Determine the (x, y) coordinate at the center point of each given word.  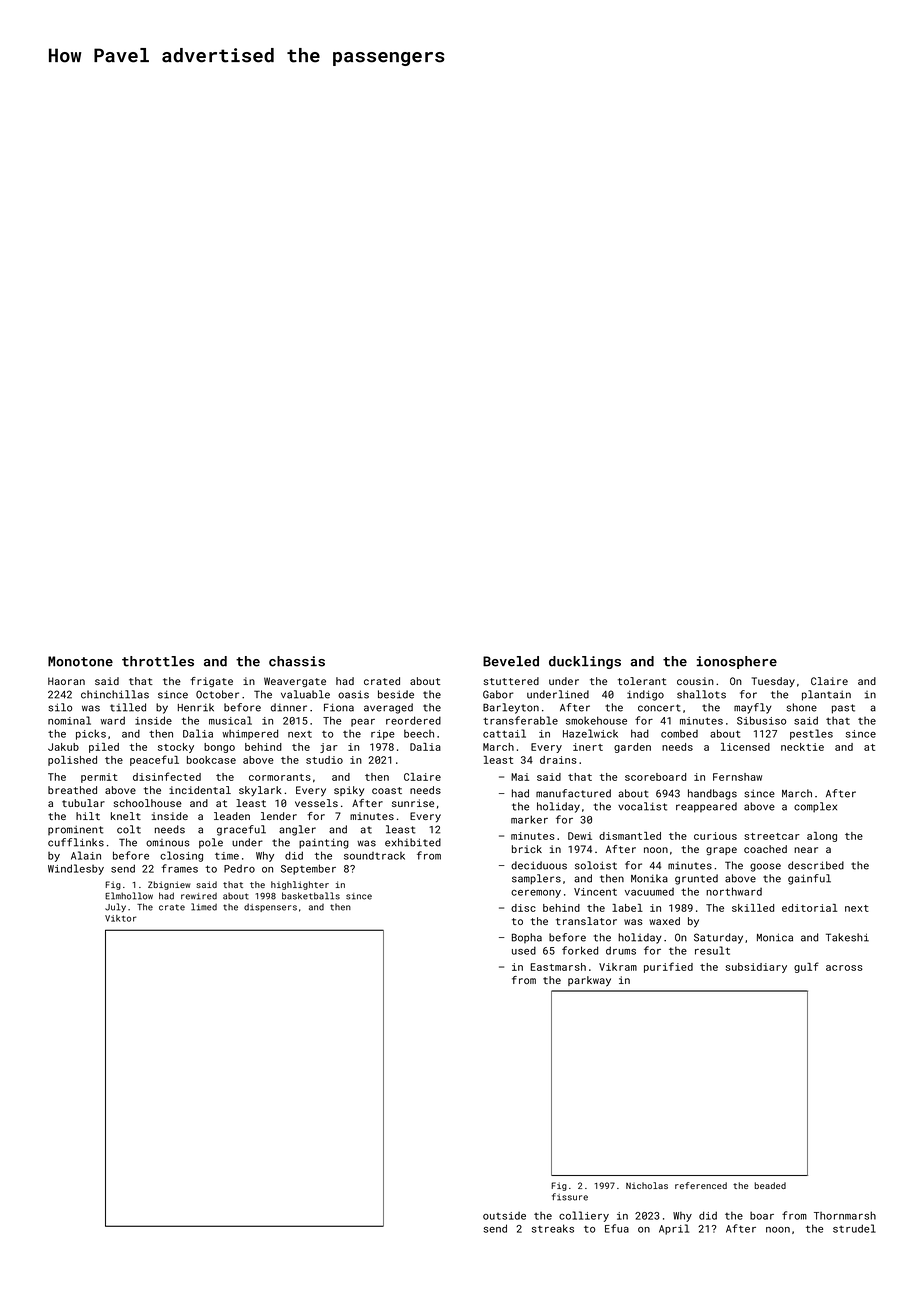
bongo (219, 748)
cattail (504, 733)
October (217, 694)
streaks (553, 1228)
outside (504, 1216)
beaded (770, 1185)
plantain (826, 695)
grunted (696, 879)
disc (523, 908)
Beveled (511, 661)
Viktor (120, 918)
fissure (570, 1197)
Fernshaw (737, 777)
